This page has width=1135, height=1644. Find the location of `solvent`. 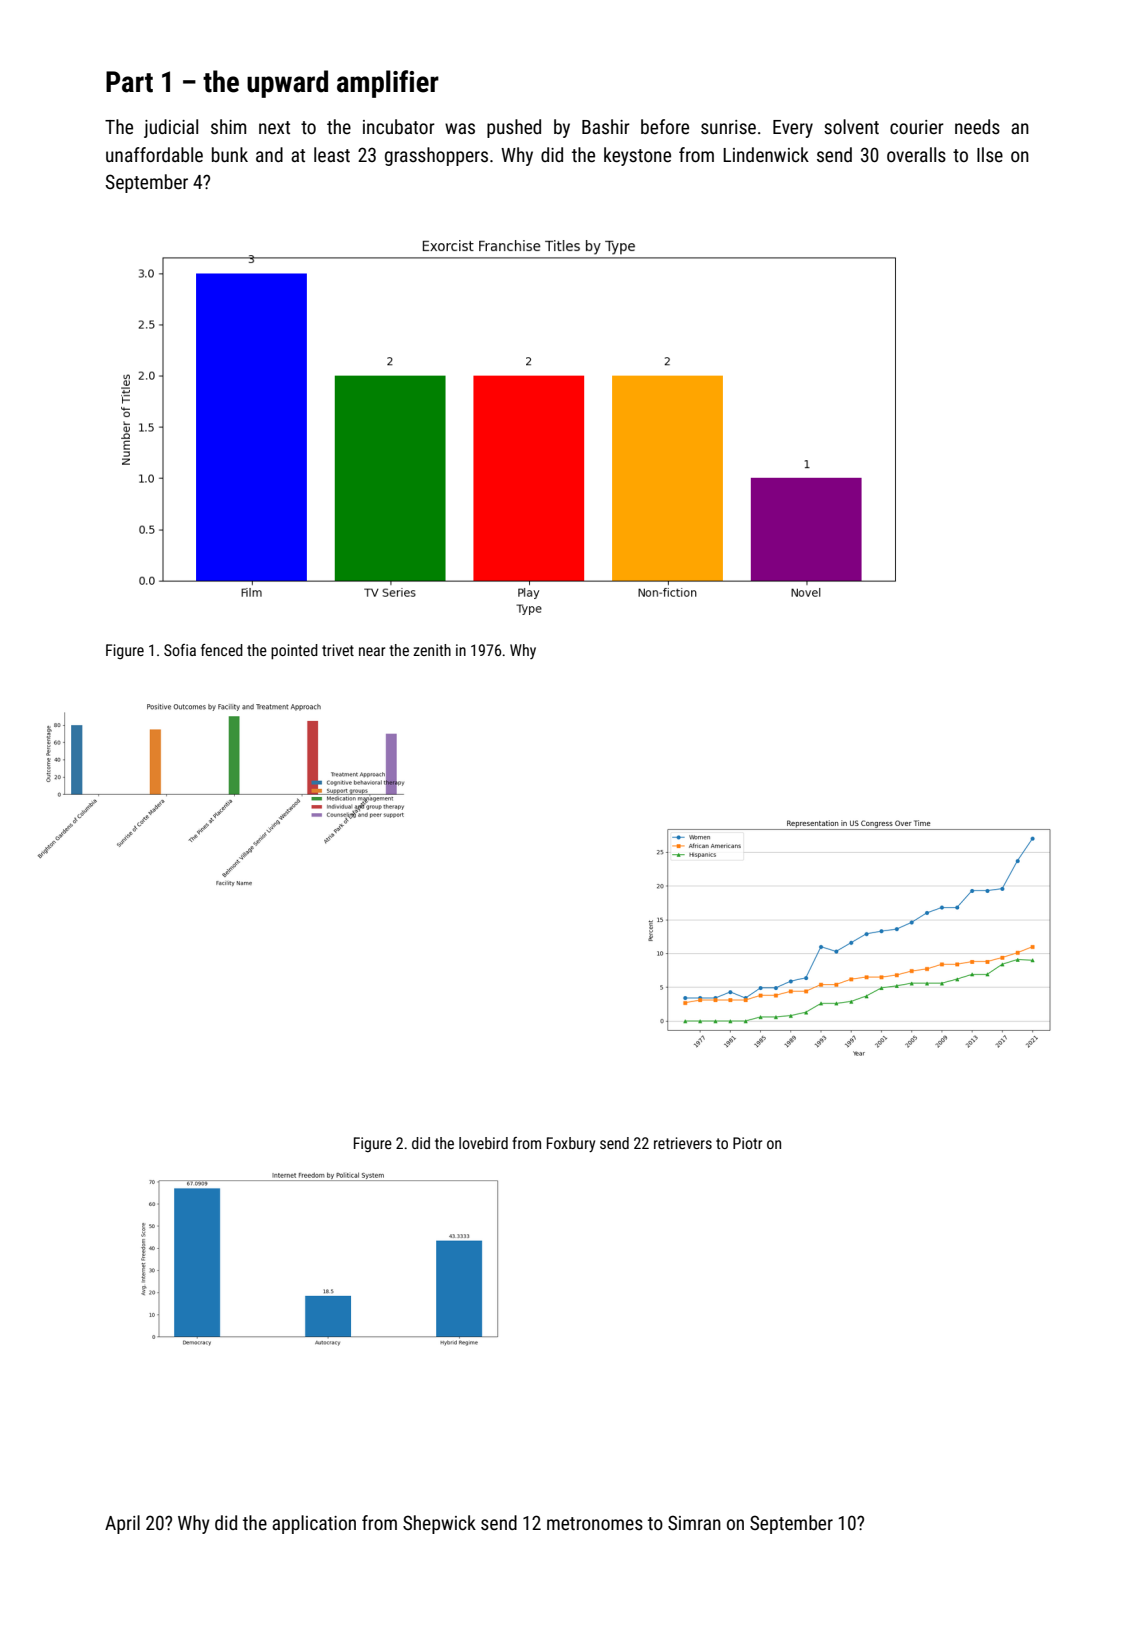

solvent is located at coordinates (851, 126).
